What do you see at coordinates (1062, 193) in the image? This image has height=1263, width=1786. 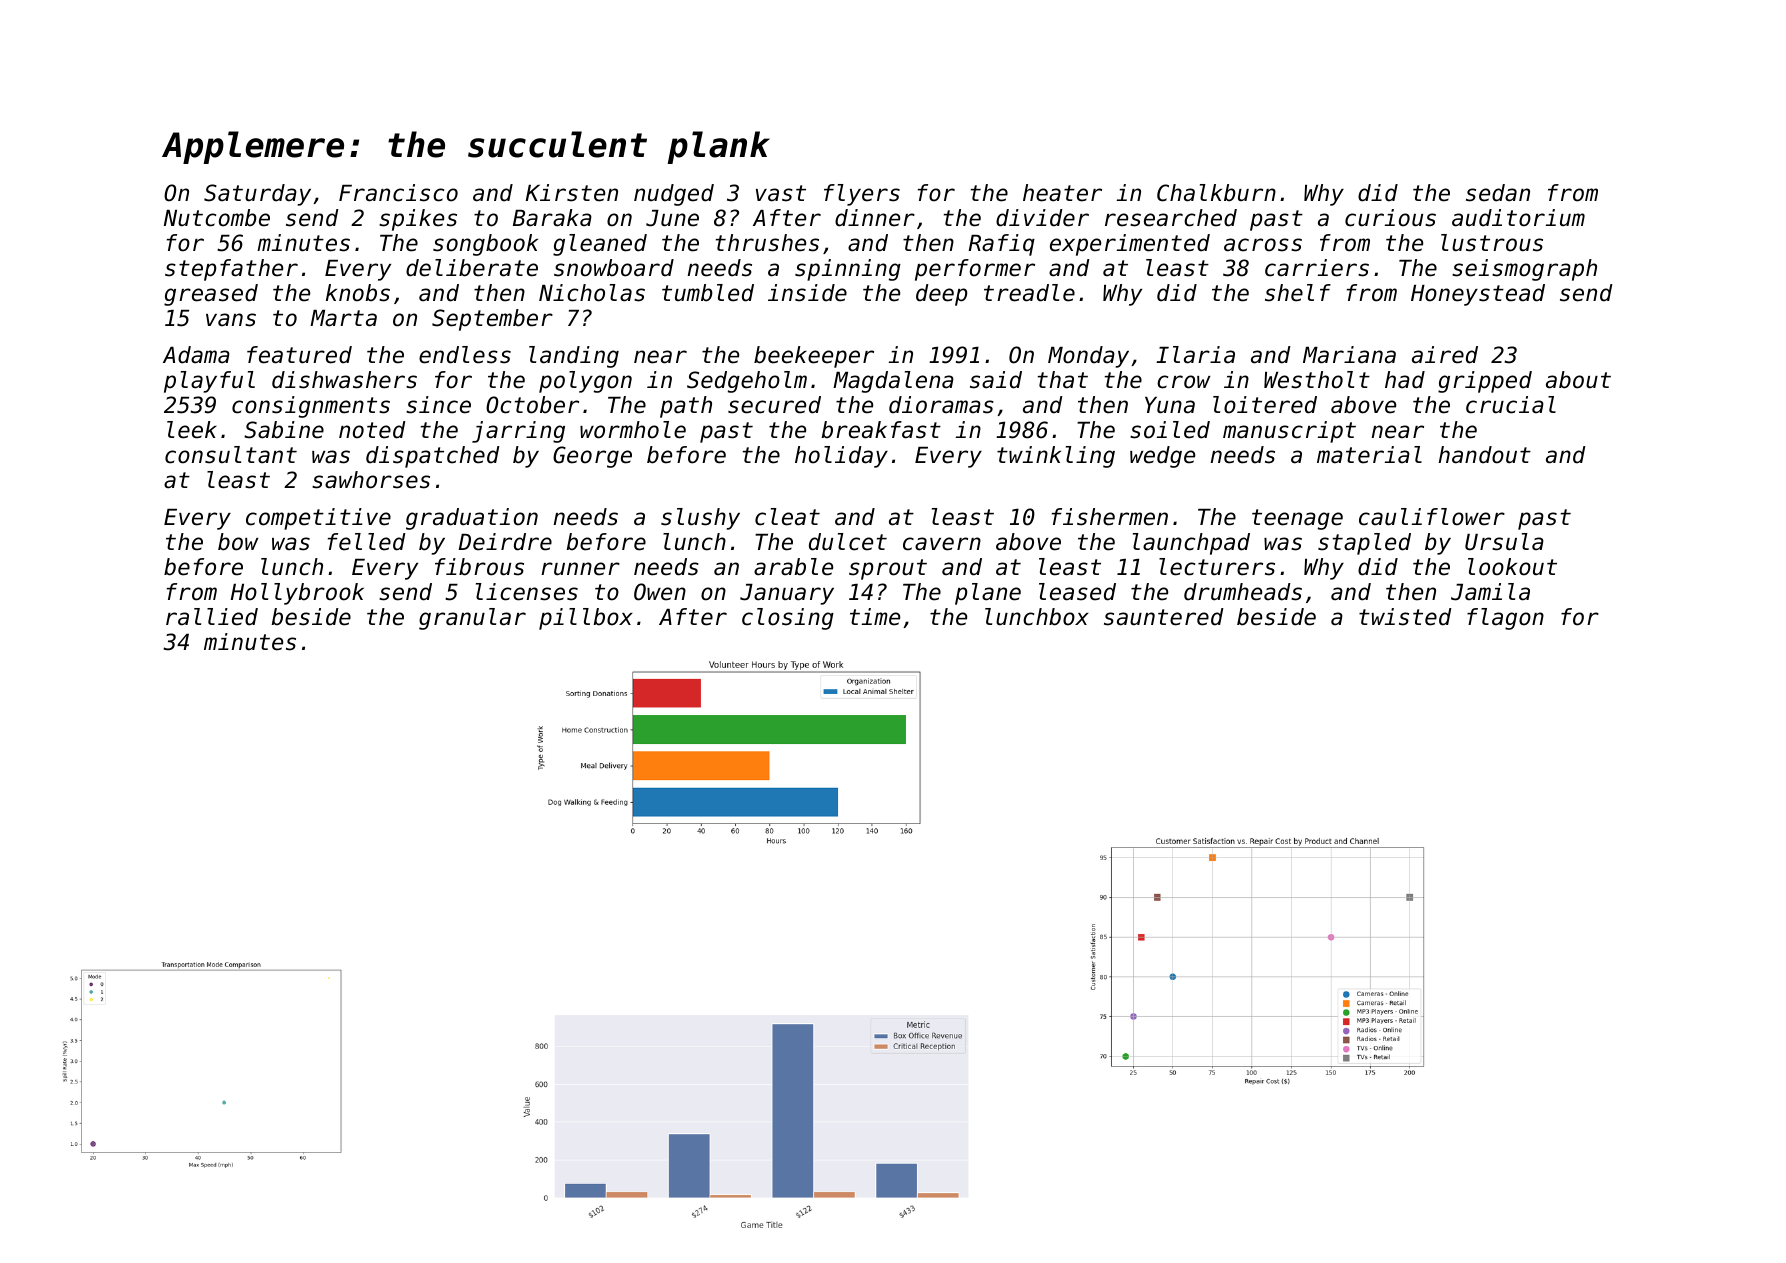 I see `heater` at bounding box center [1062, 193].
